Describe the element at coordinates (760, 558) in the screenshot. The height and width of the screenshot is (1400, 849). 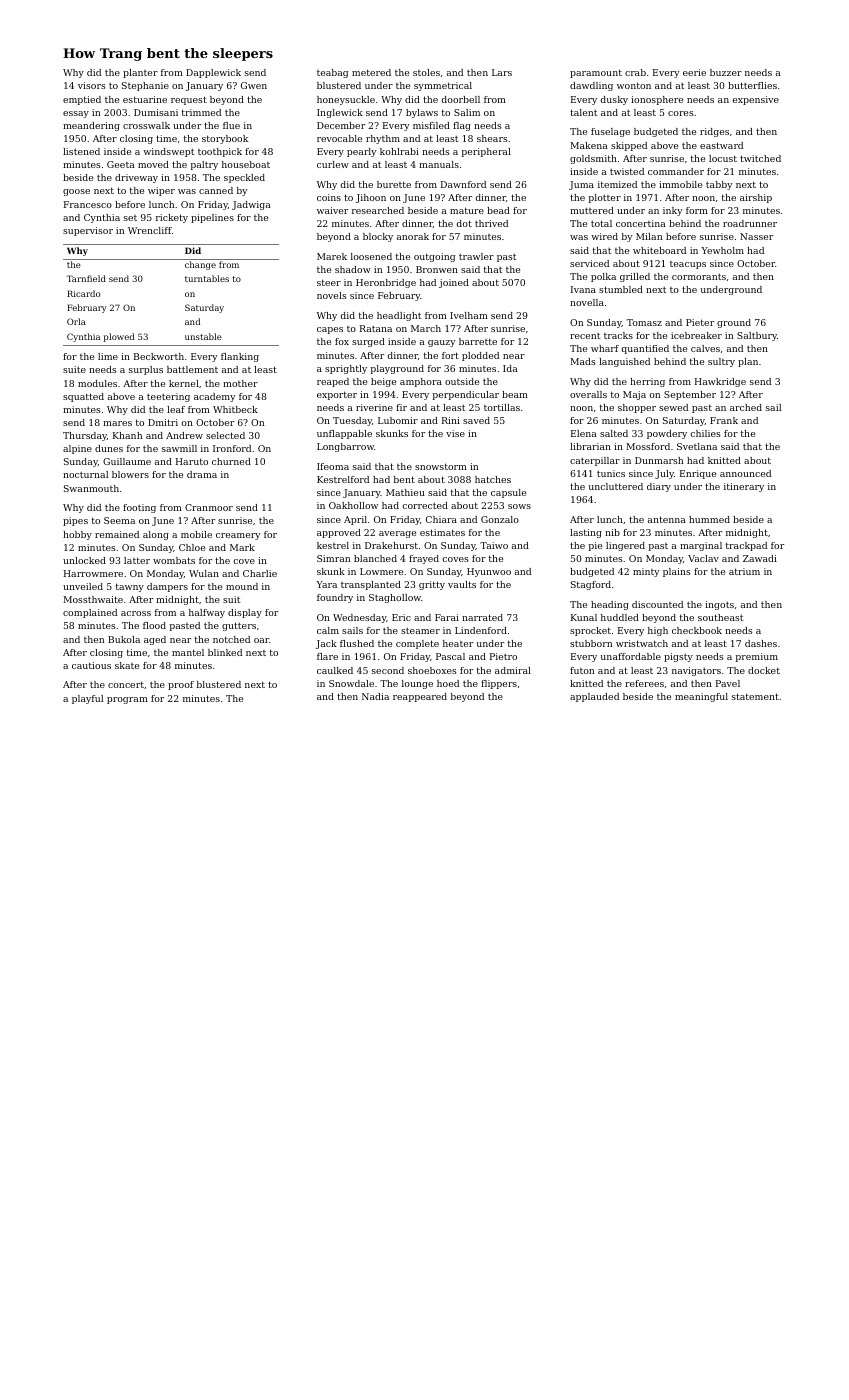
I see `Zawadi` at that location.
